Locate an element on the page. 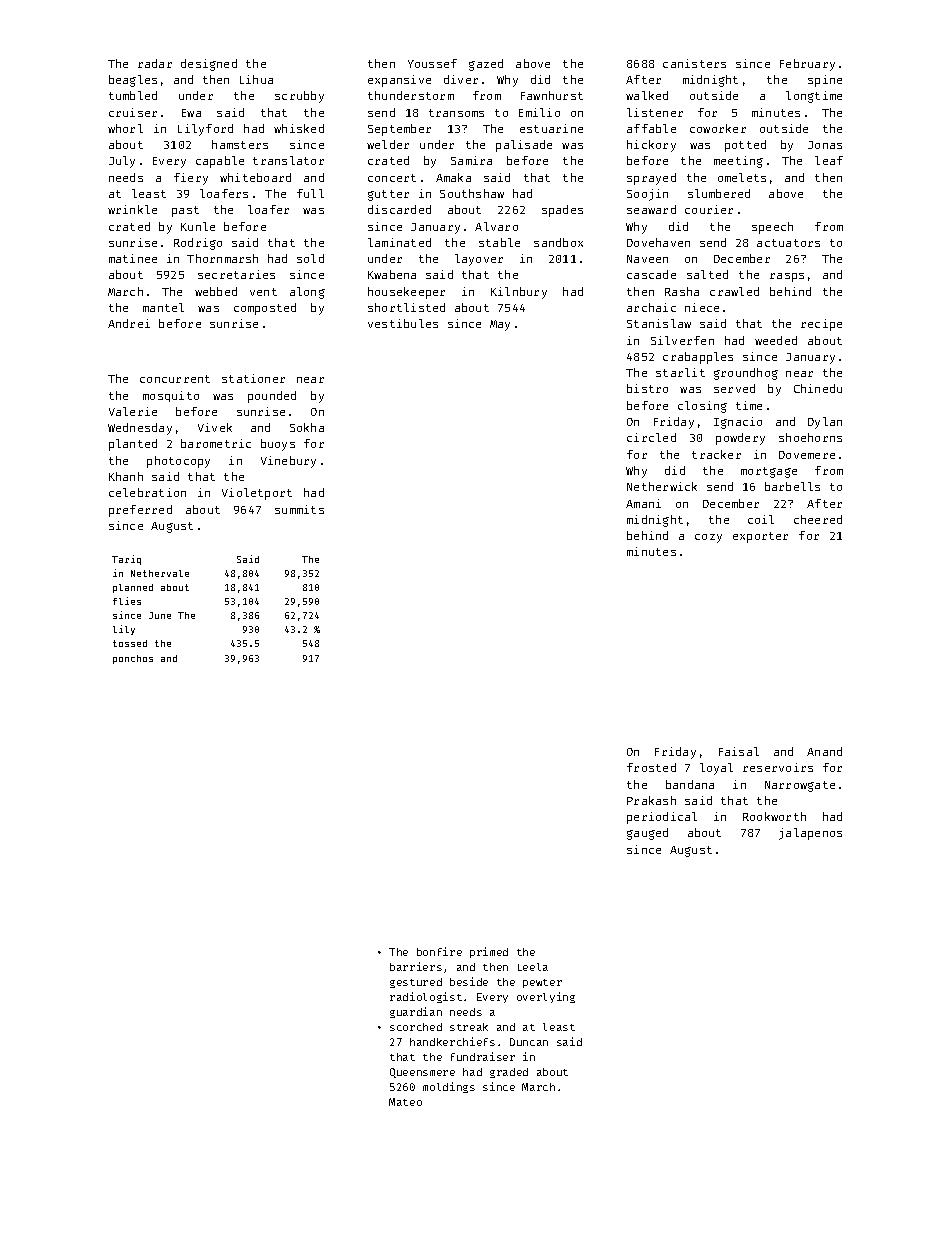 This page has height=1233, width=952. sandbox is located at coordinates (558, 242).
